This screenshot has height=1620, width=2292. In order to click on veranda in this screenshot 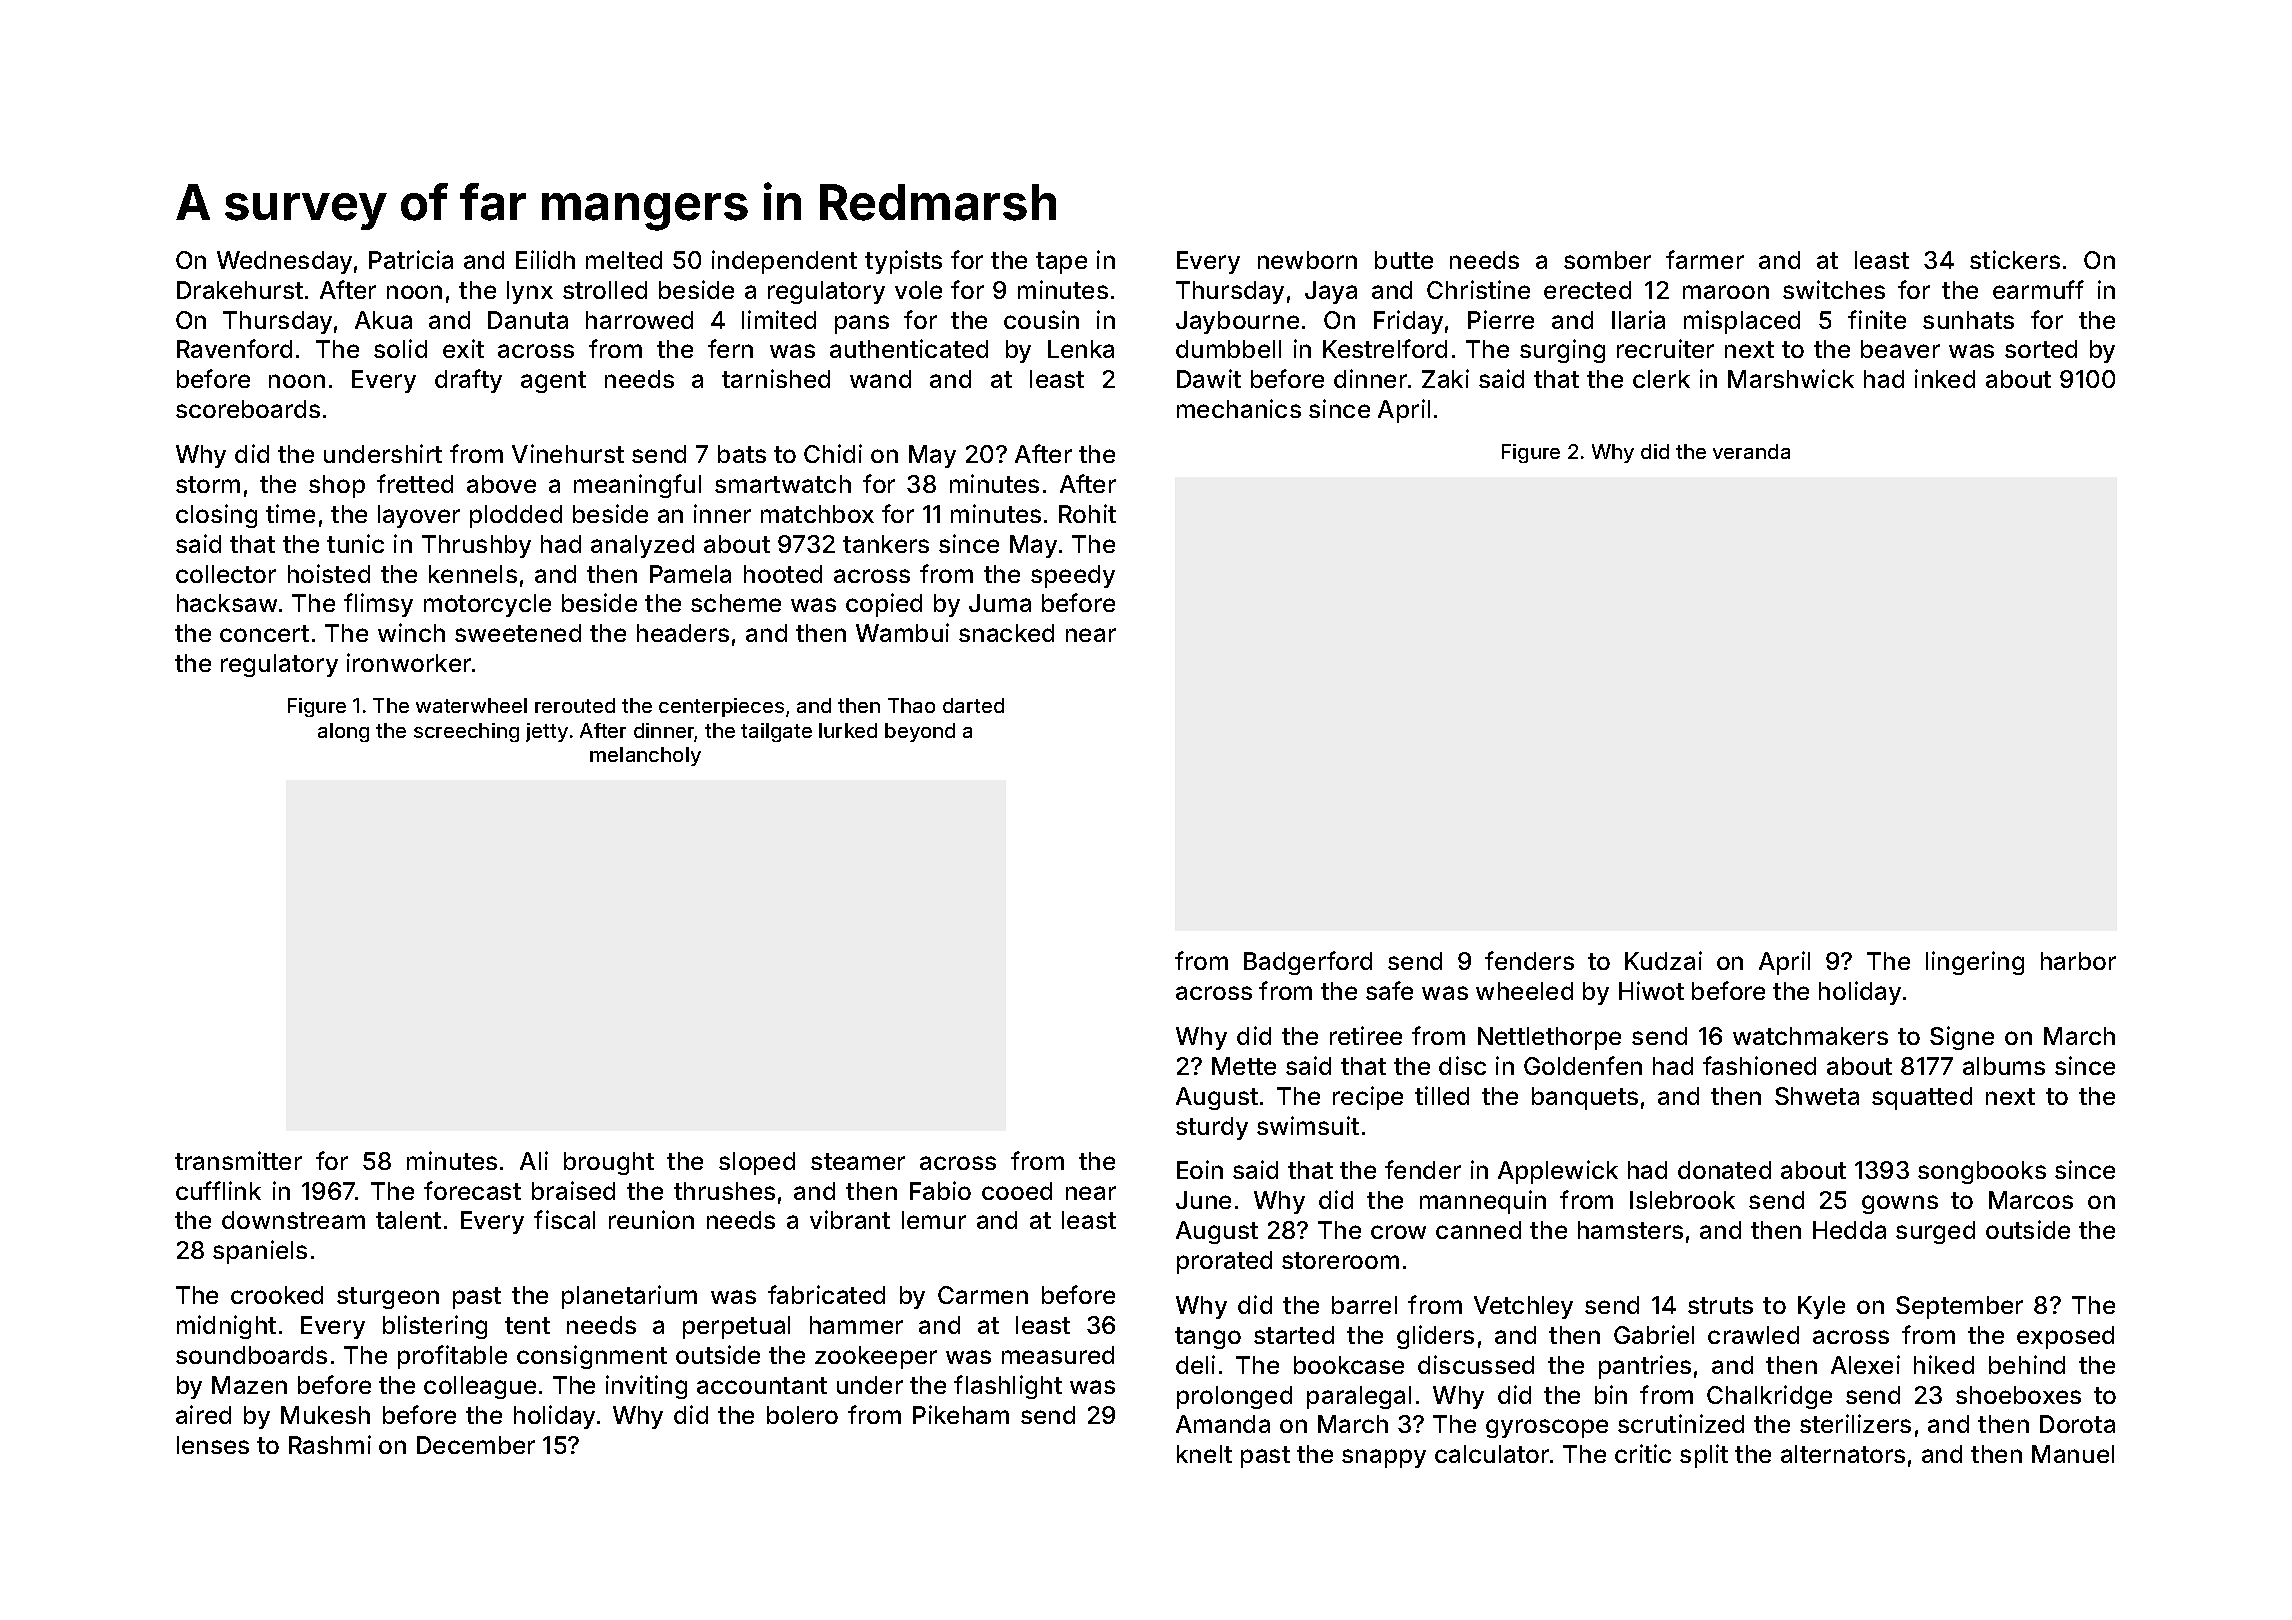, I will do `click(1751, 451)`.
